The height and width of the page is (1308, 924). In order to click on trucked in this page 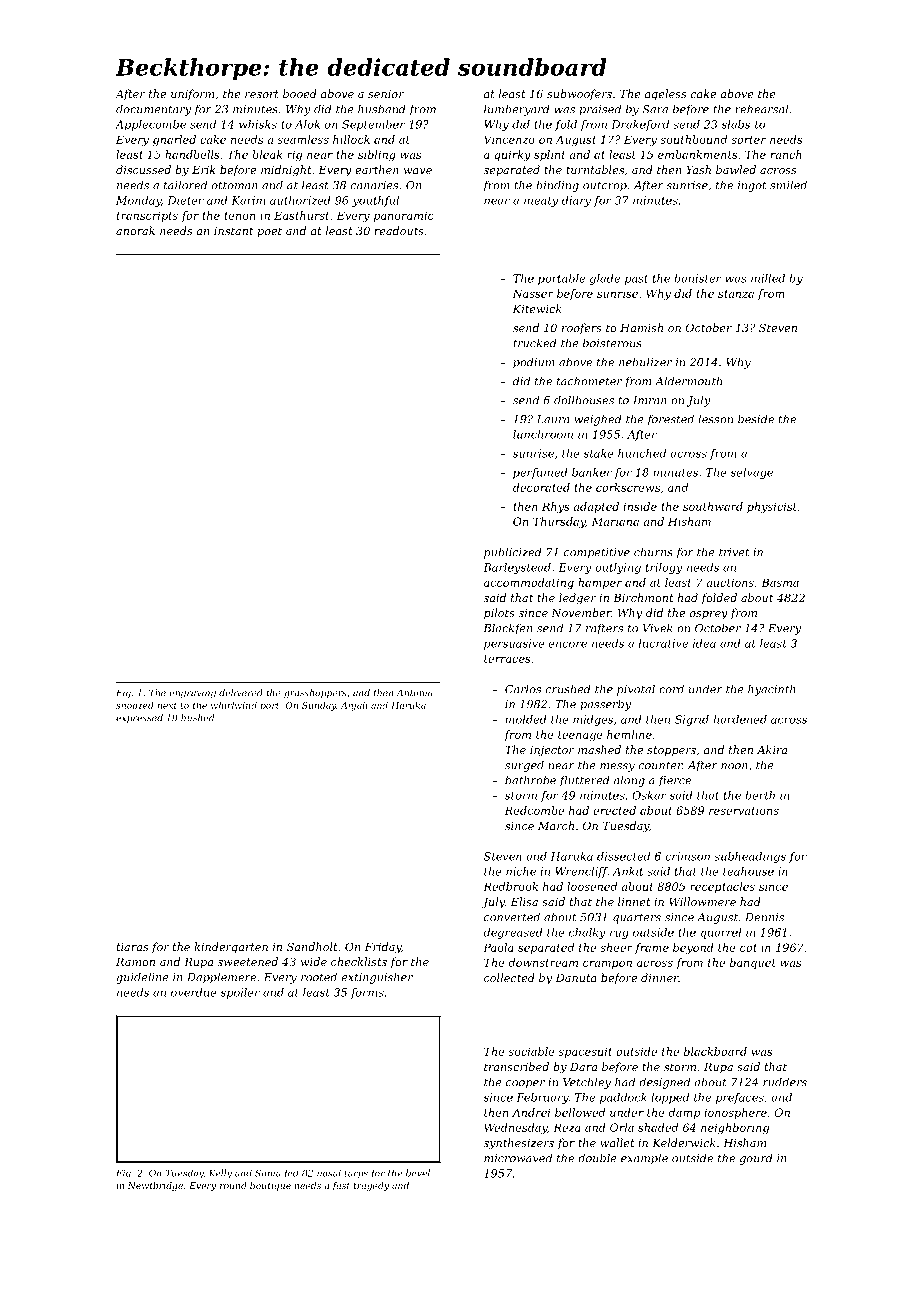, I will do `click(535, 343)`.
